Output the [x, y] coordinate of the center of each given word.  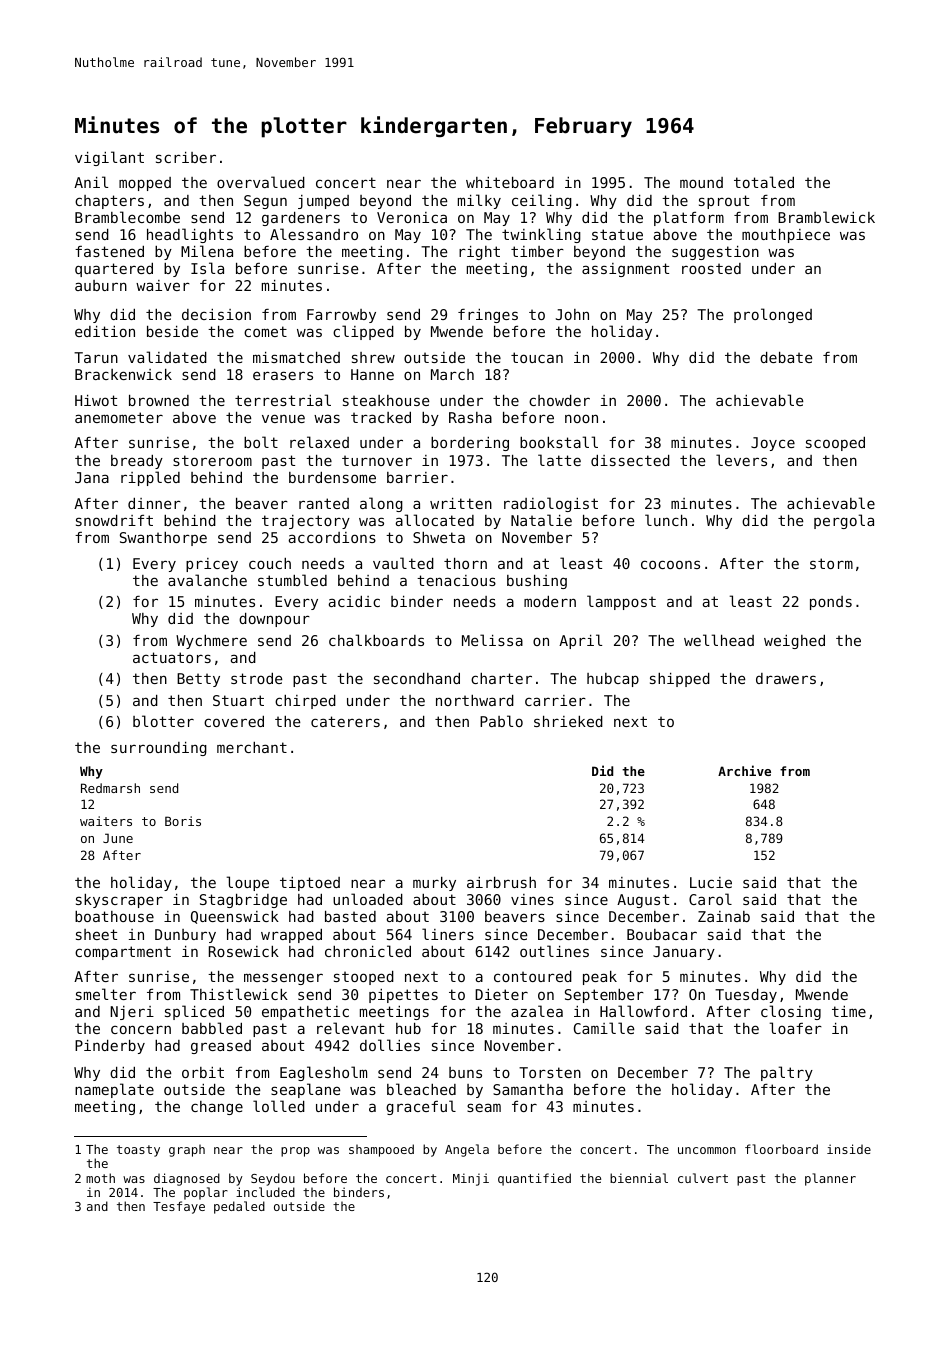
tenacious [456, 580]
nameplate [114, 1090]
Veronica [412, 217]
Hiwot [96, 400]
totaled [764, 182]
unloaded [368, 899]
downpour [274, 620]
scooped [835, 444]
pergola [844, 521]
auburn [101, 285]
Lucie [711, 882]
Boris [183, 821]
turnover [377, 460]
